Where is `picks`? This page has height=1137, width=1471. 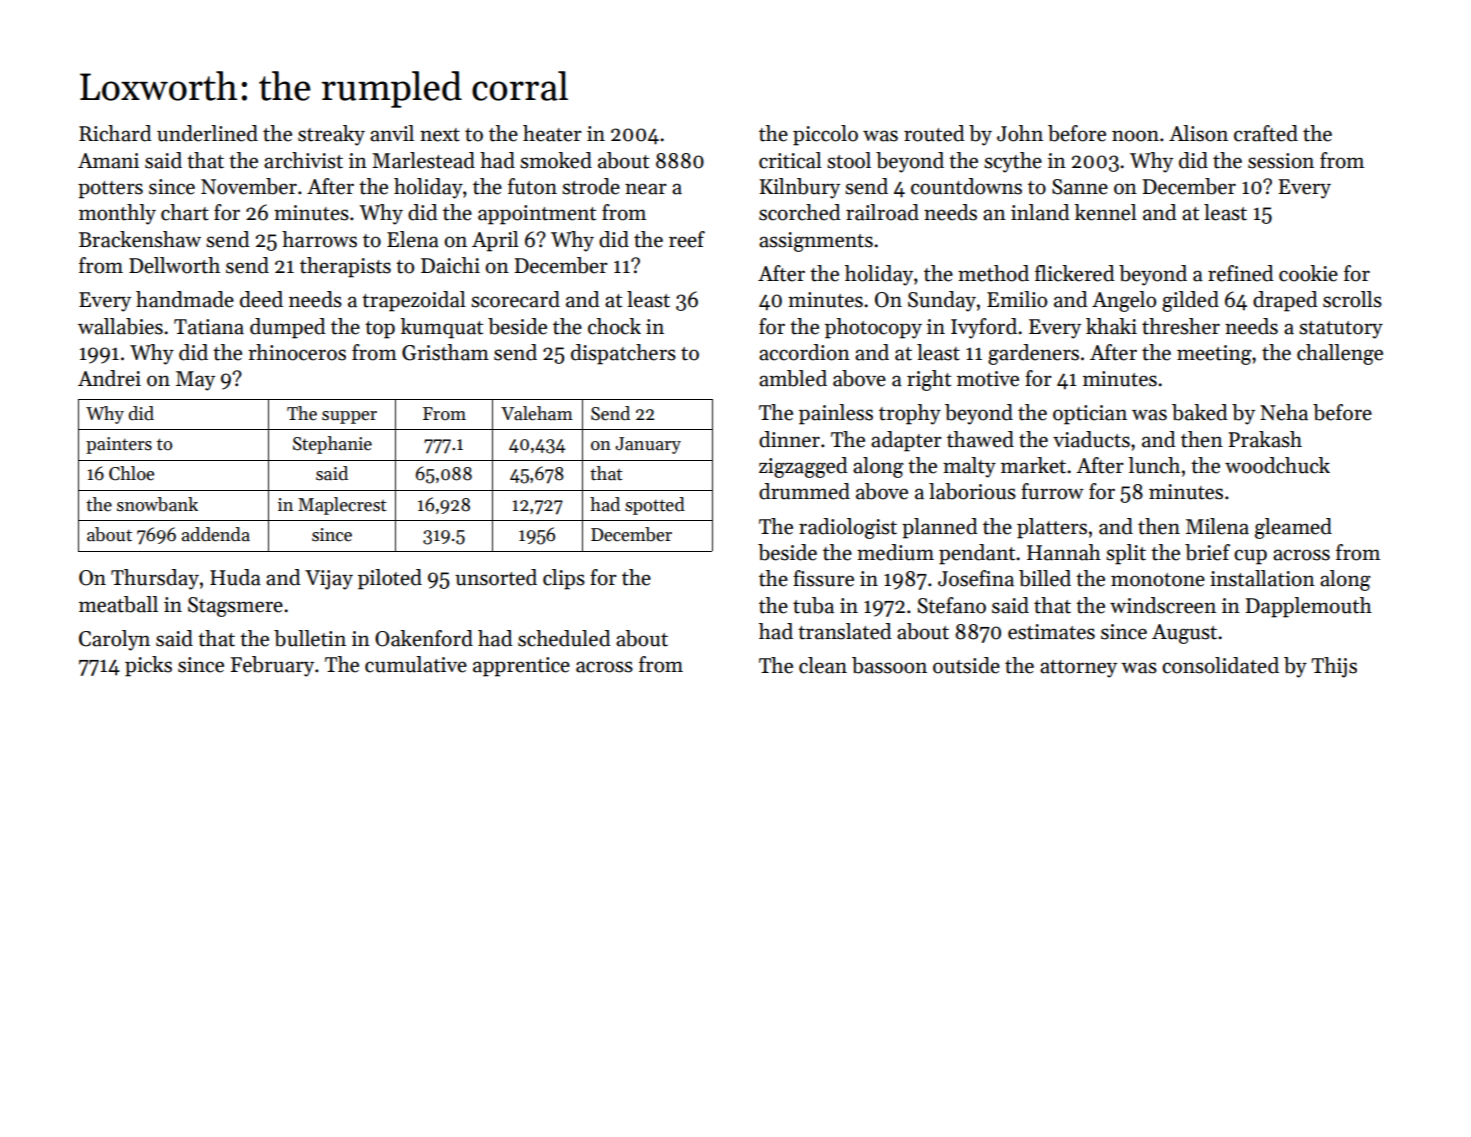 picks is located at coordinates (148, 666).
